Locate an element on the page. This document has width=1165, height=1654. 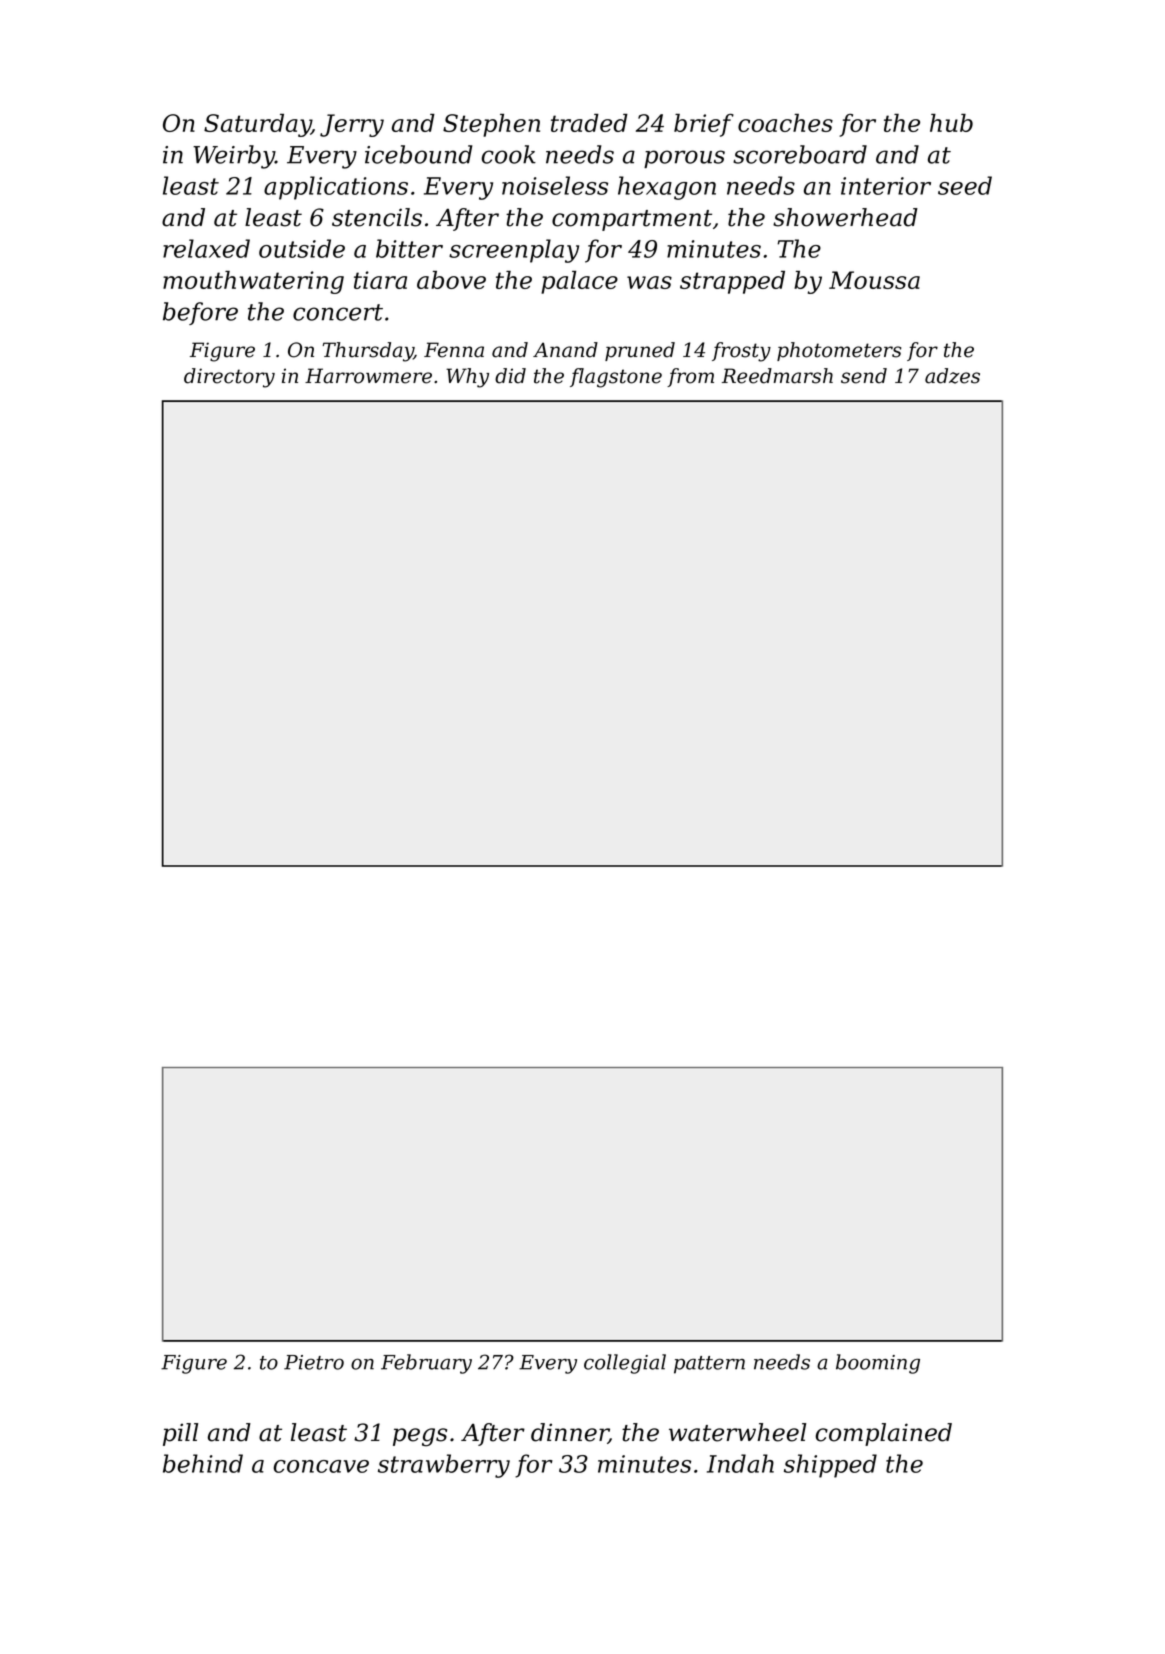
pill is located at coordinates (180, 1434).
